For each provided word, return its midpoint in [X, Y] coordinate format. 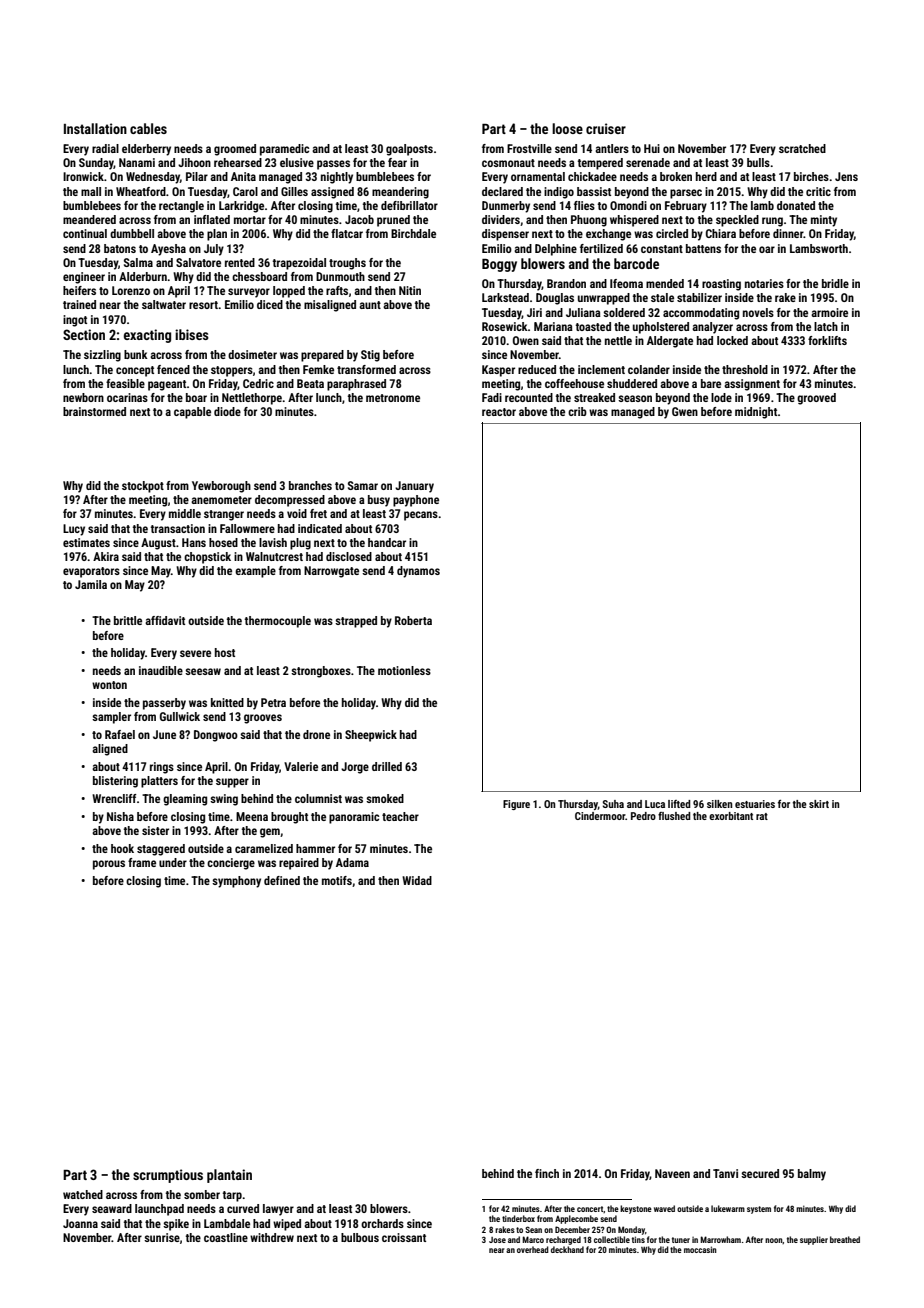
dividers [501, 219]
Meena [252, 816]
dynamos [418, 572]
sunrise [162, 1237]
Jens [846, 176]
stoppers [232, 371]
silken [719, 804]
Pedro [643, 816]
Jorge [355, 768]
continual [85, 233]
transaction [178, 528]
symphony [236, 882]
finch [547, 1173]
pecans [421, 516]
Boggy [499, 265]
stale [662, 297]
